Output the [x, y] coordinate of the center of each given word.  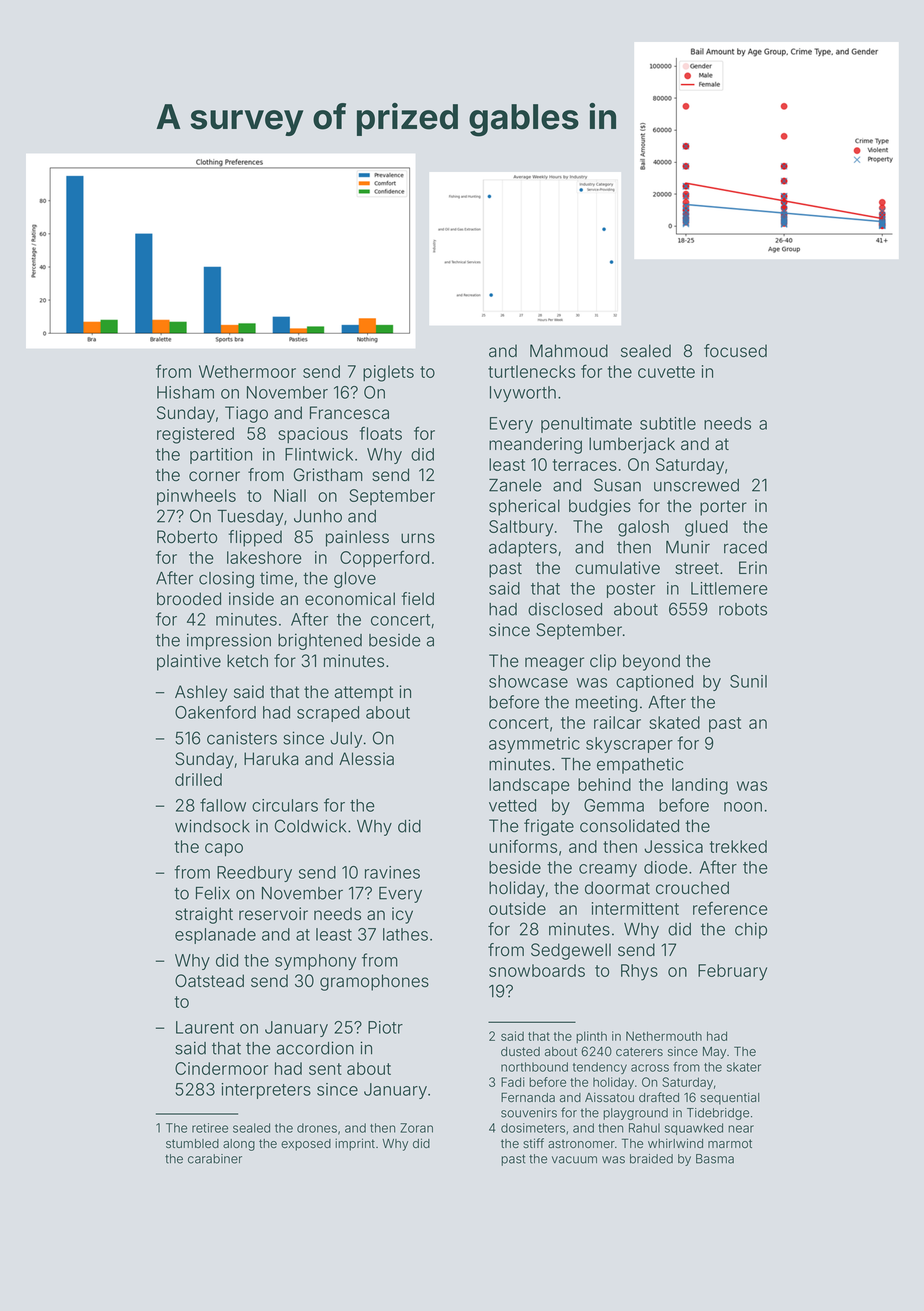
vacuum [574, 1160]
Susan [617, 485]
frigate [549, 827]
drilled [198, 779]
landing [700, 786]
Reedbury [254, 874]
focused [735, 351]
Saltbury [521, 528]
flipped [255, 538]
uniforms [523, 846]
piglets [388, 373]
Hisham [185, 392]
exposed [306, 1145]
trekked [738, 846]
